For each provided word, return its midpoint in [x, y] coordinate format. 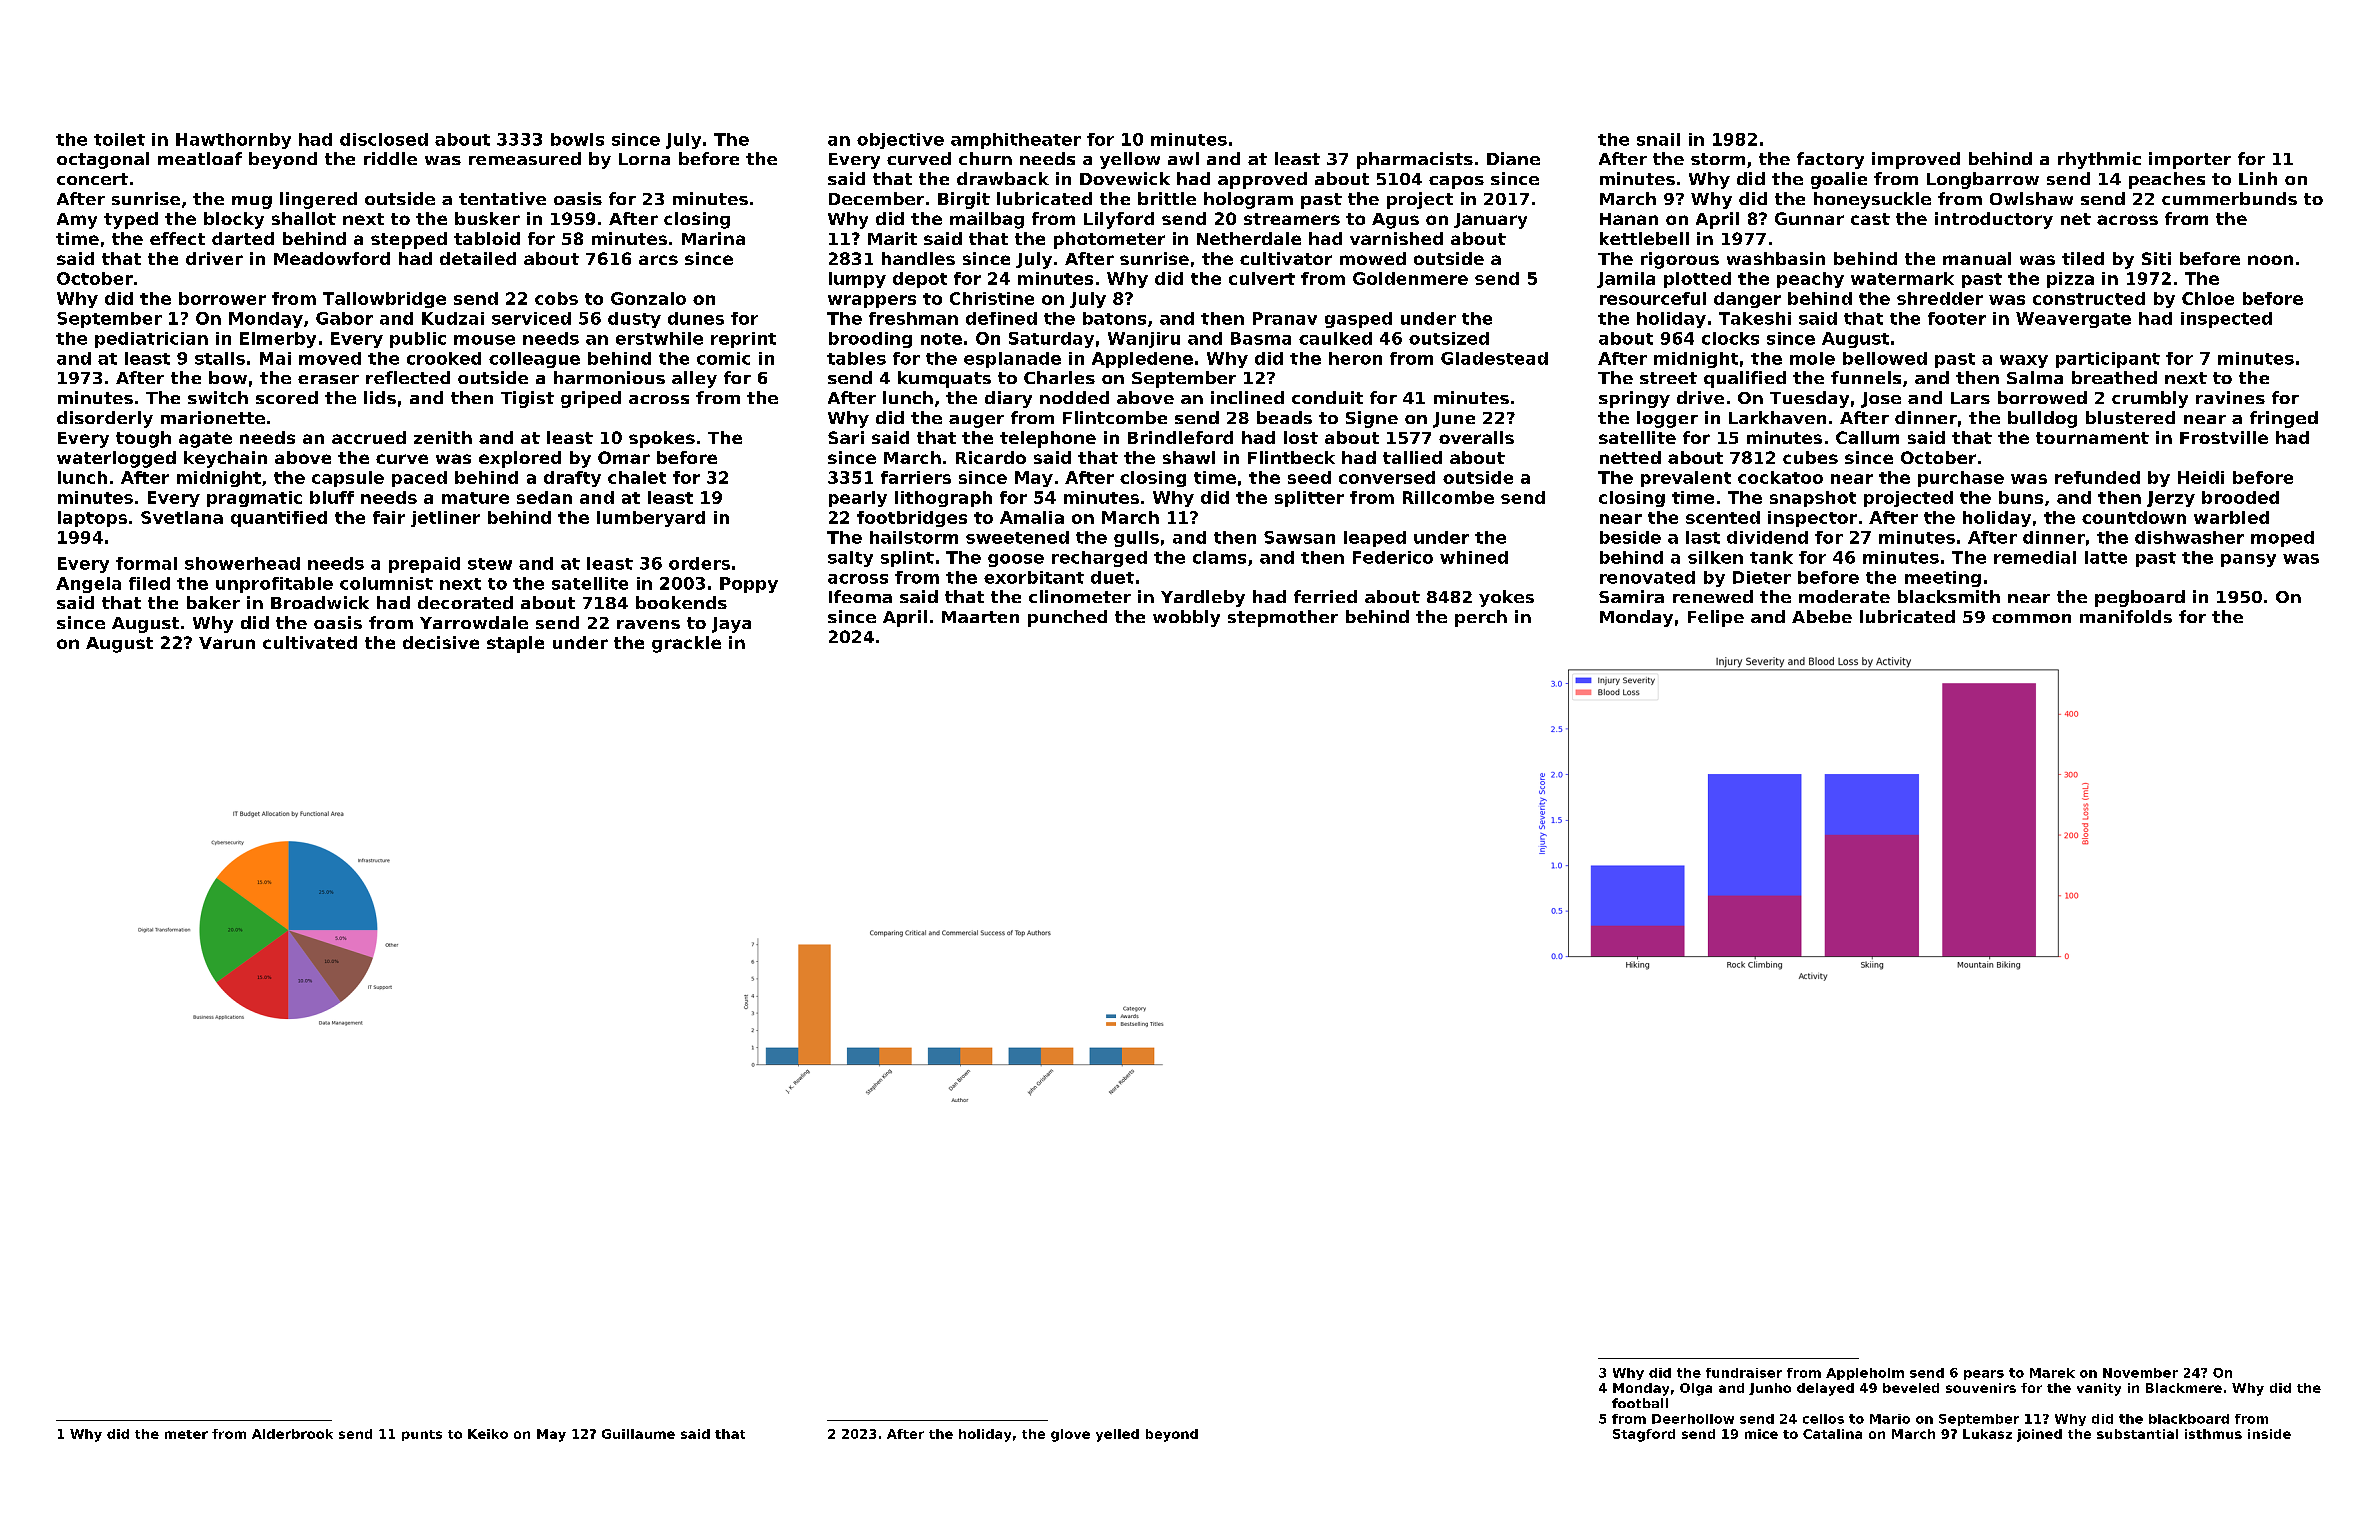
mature [475, 498]
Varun [227, 643]
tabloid [487, 238]
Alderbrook [292, 1434]
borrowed [2042, 397]
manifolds [2126, 616]
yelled [1117, 1435]
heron [1355, 358]
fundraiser [1744, 1373]
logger [1667, 419]
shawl [1189, 457]
